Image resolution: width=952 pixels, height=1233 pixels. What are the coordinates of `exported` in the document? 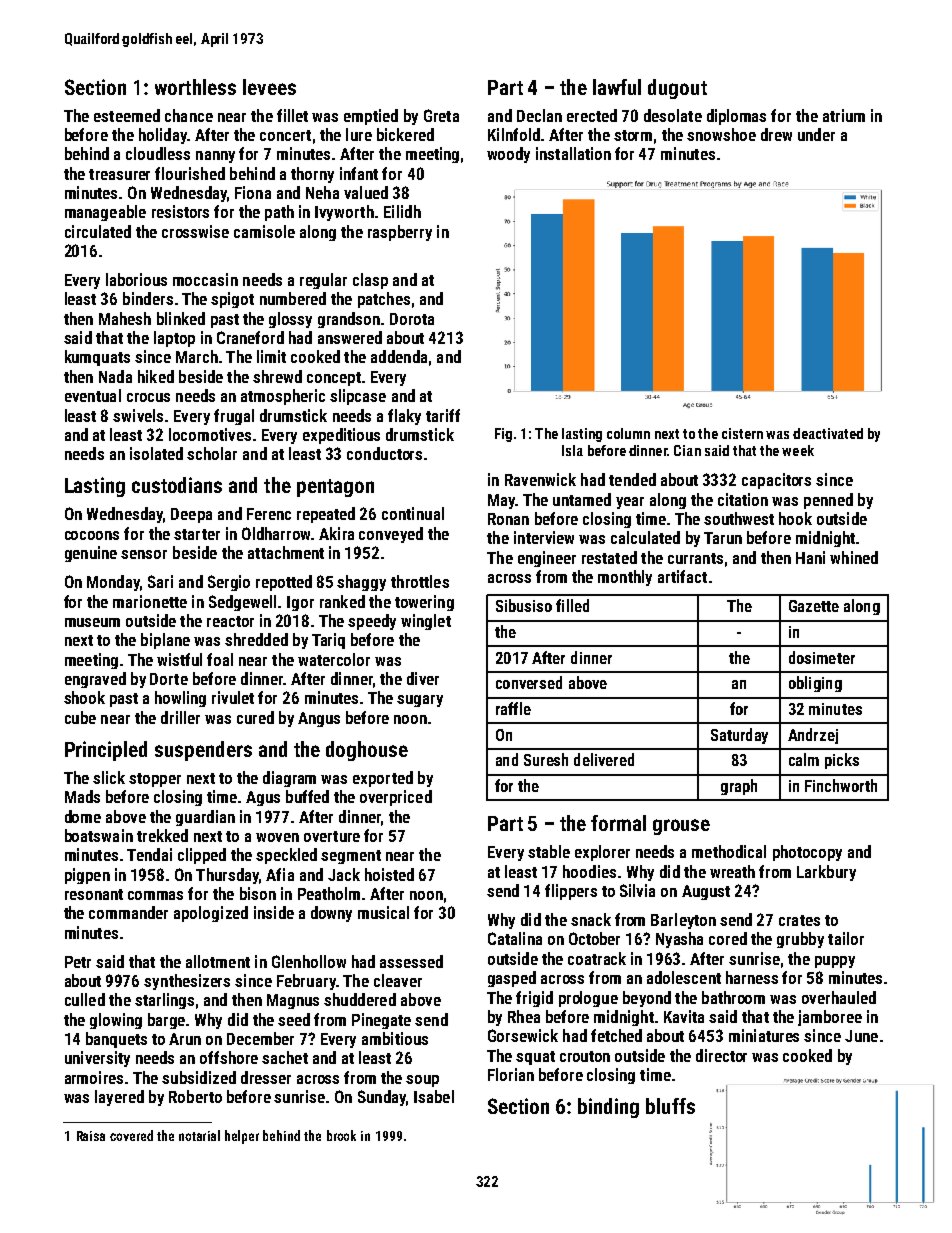 It's located at (383, 779).
